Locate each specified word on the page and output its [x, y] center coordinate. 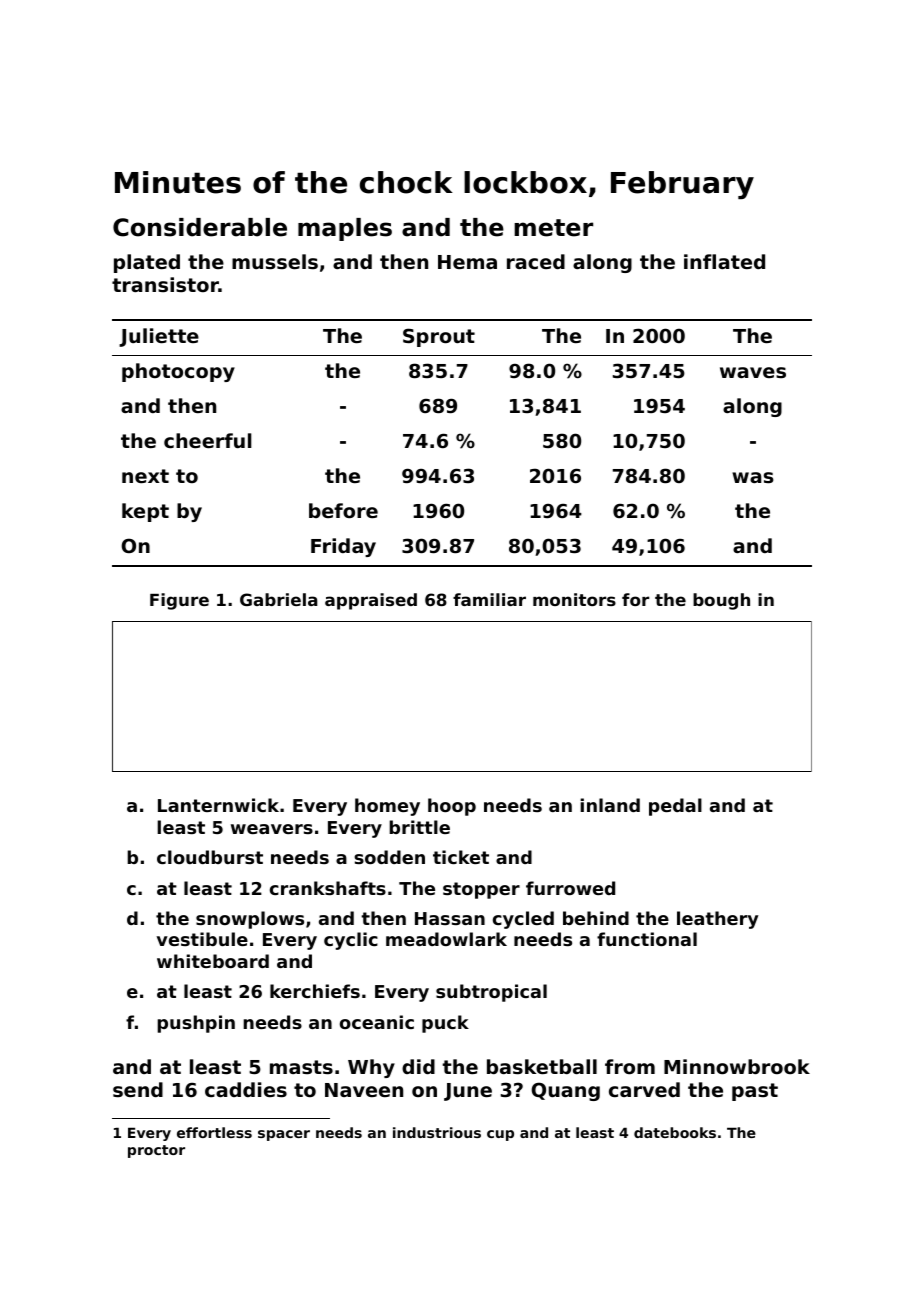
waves [753, 372]
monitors [574, 599]
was [752, 478]
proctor [156, 1151]
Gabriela [279, 599]
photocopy [178, 372]
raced [536, 261]
